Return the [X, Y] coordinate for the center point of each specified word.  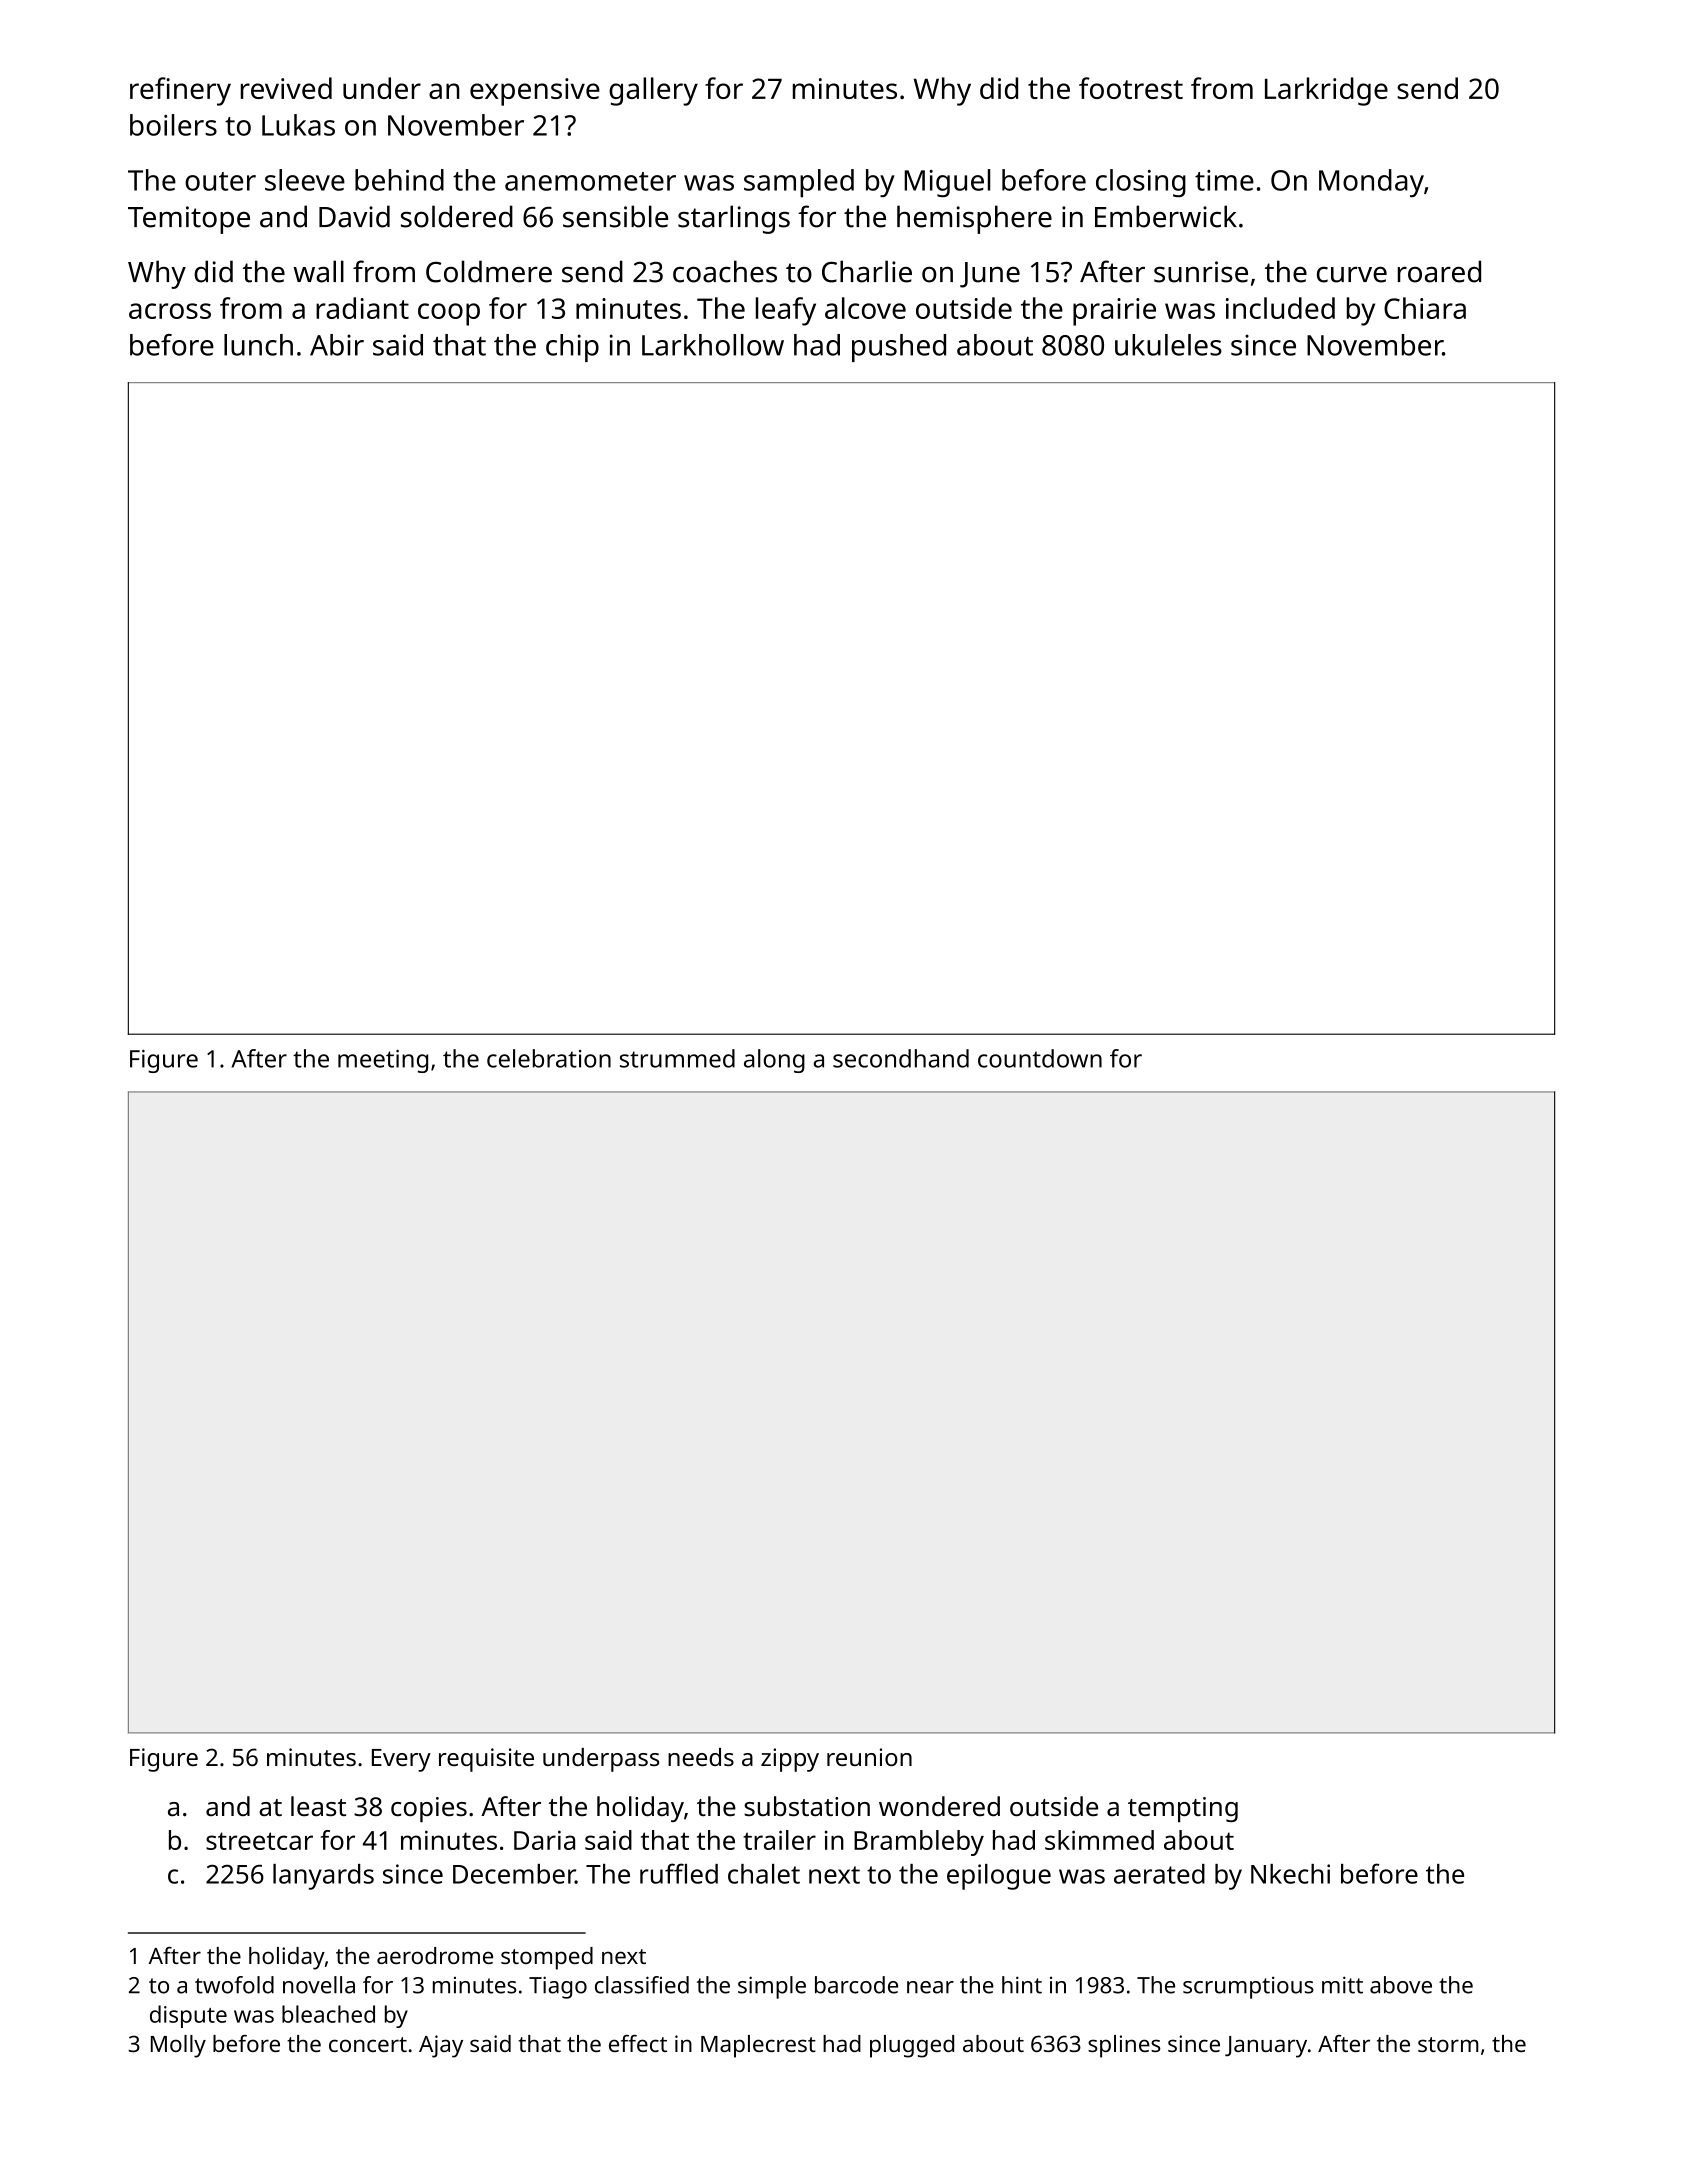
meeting [383, 1061]
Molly [178, 2046]
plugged [912, 2046]
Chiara [1425, 308]
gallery [653, 91]
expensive [535, 92]
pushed [899, 348]
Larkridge [1326, 91]
